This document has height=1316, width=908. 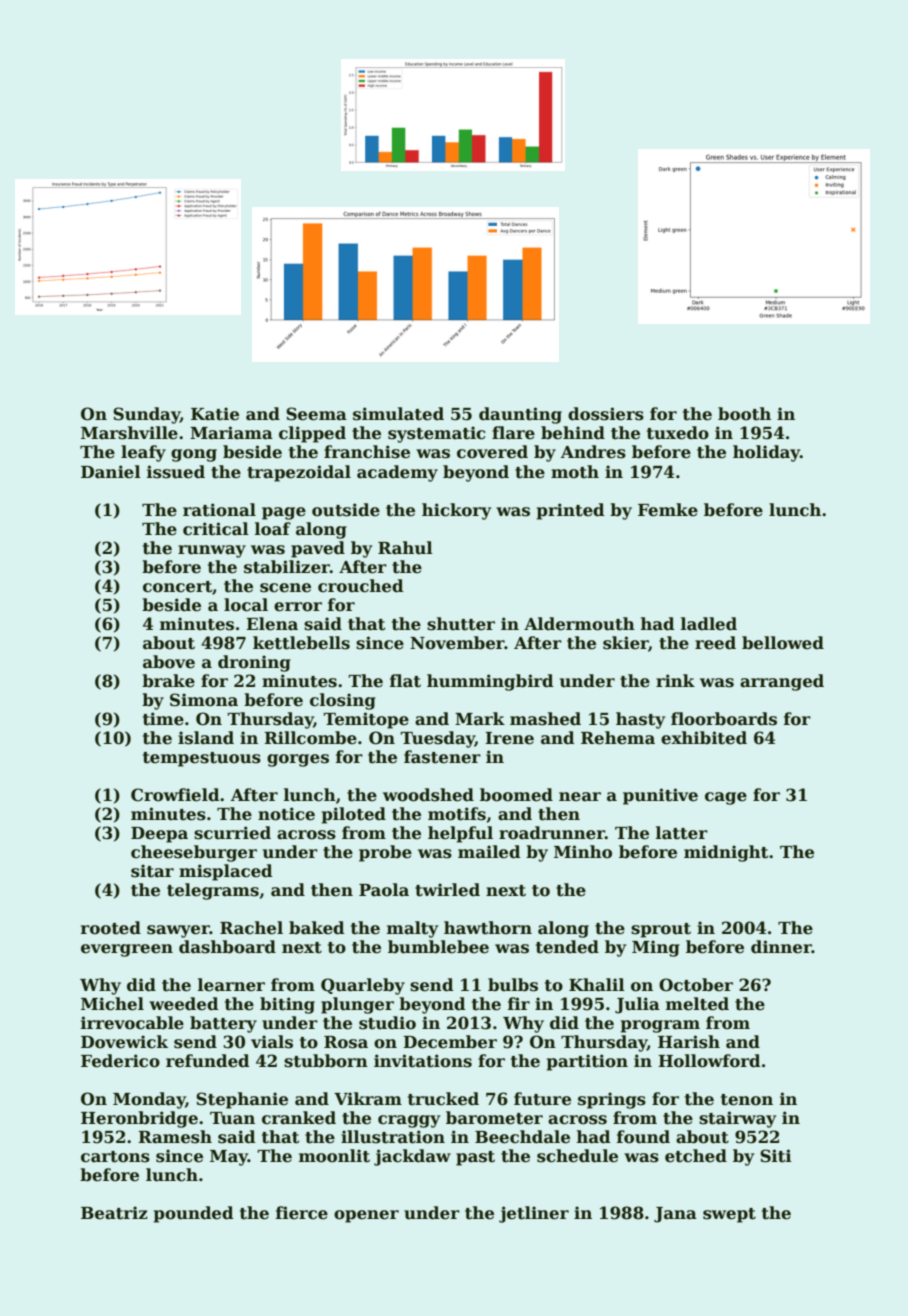 What do you see at coordinates (176, 472) in the document?
I see `issued` at bounding box center [176, 472].
